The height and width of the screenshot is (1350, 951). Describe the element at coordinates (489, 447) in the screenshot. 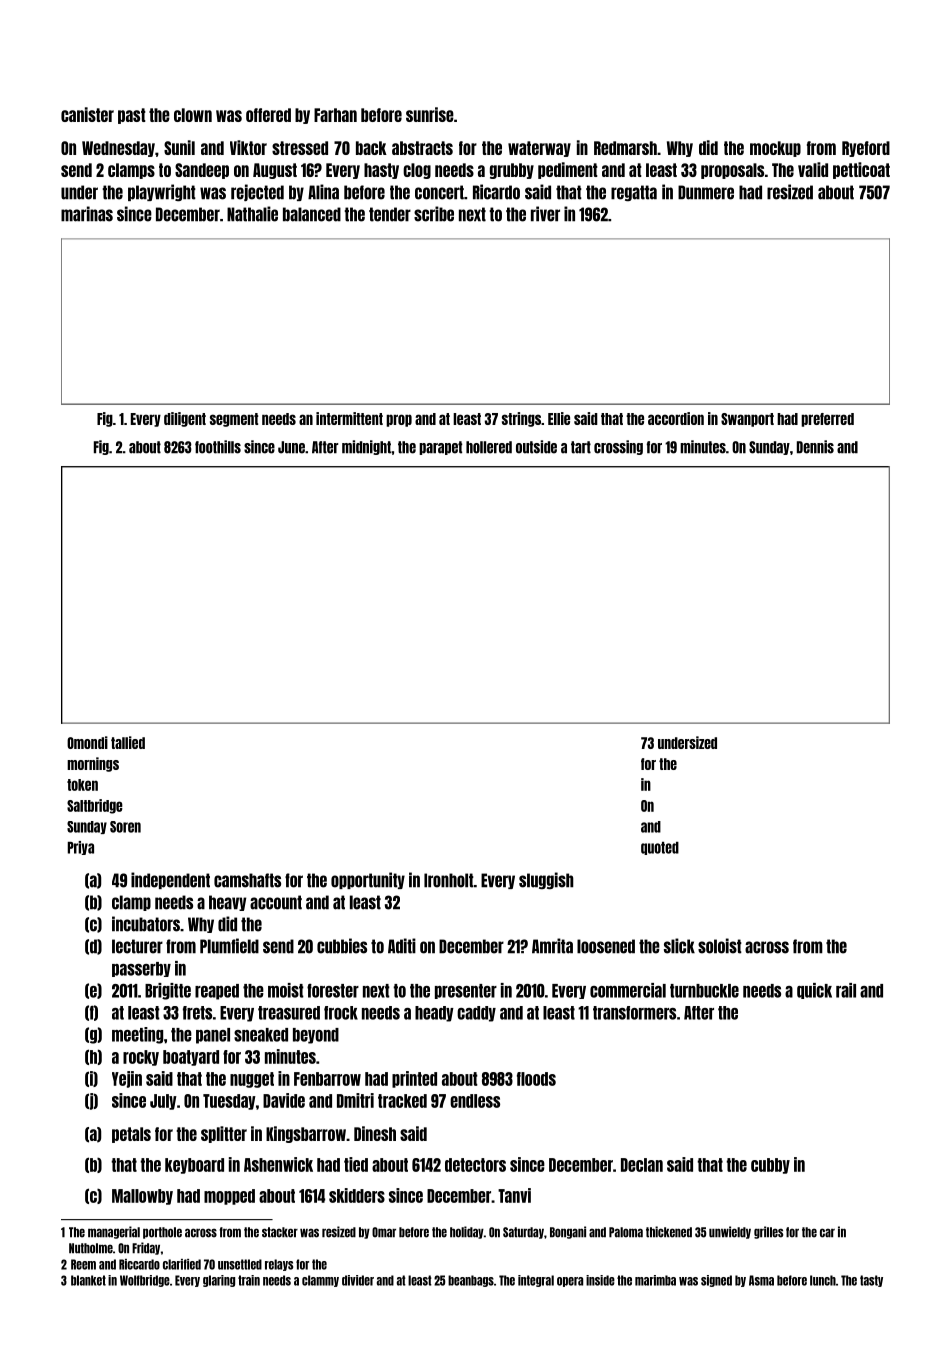

I see `hollered` at that location.
